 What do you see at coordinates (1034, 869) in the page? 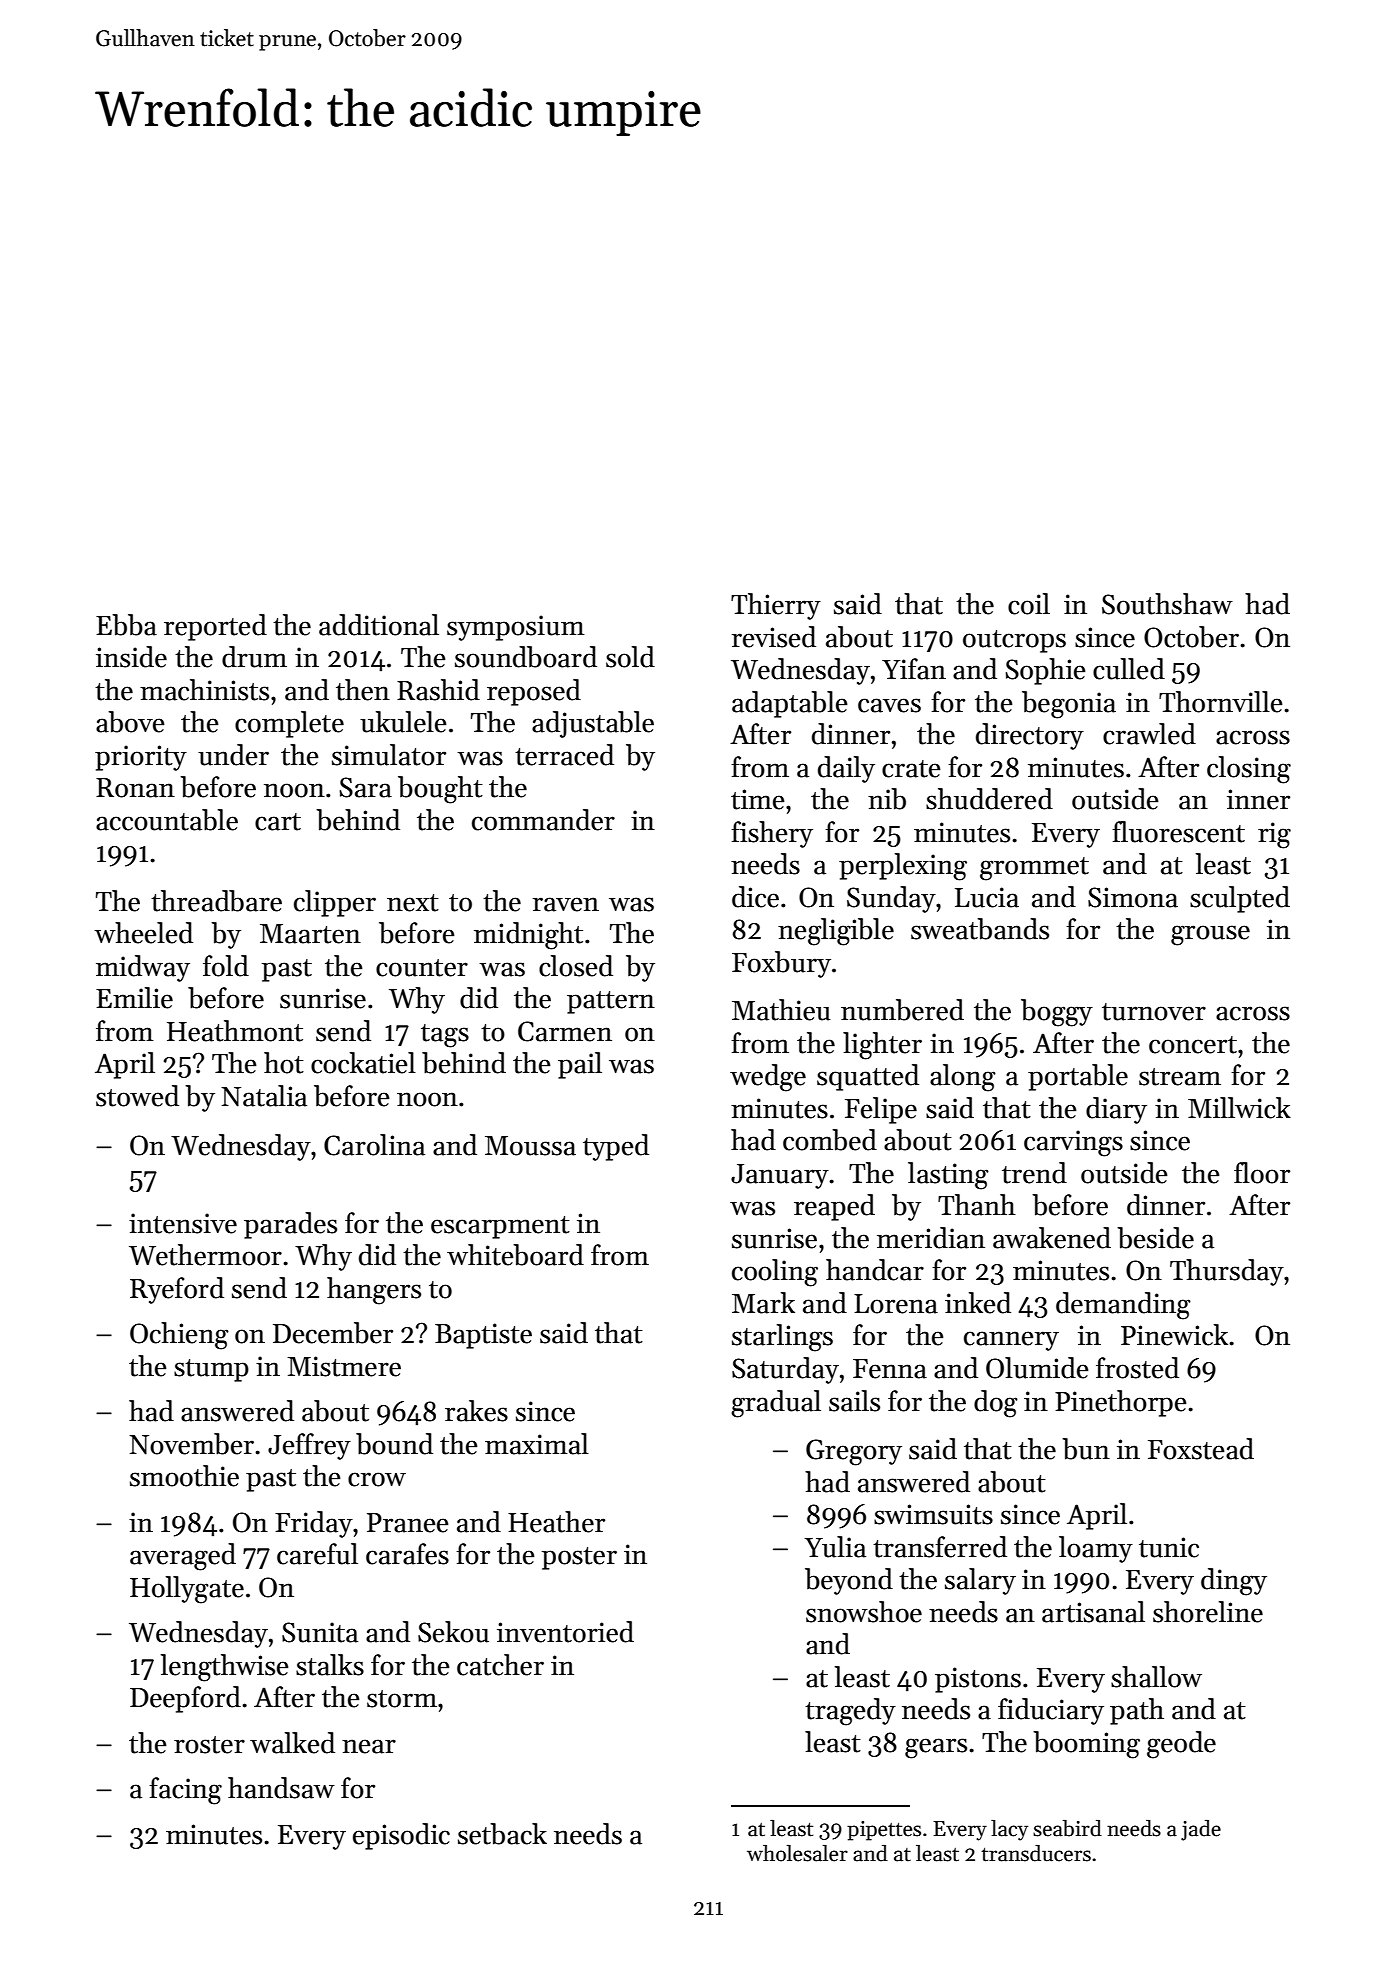
I see `grommet` at bounding box center [1034, 869].
